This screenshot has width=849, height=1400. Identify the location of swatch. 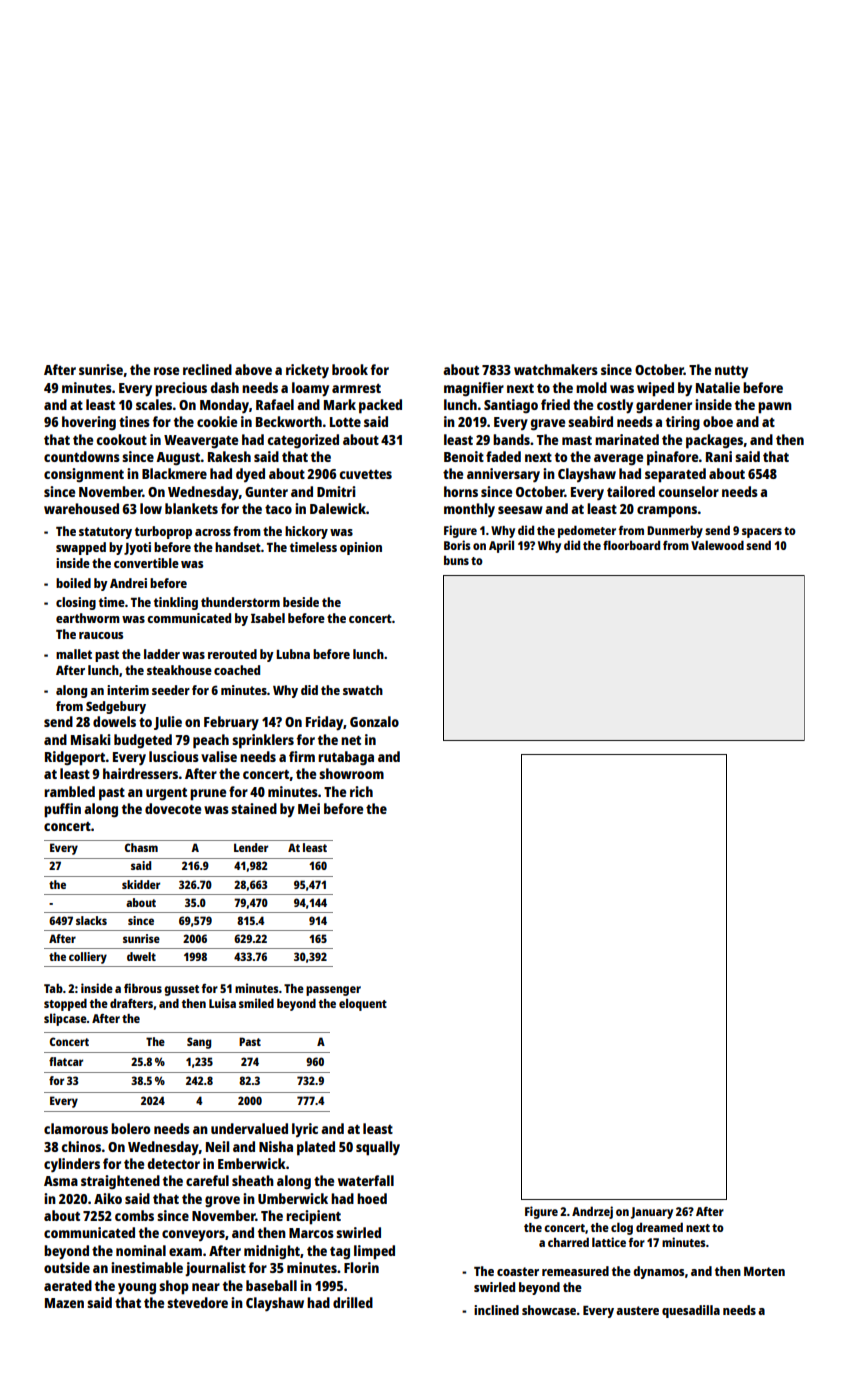
(363, 690).
